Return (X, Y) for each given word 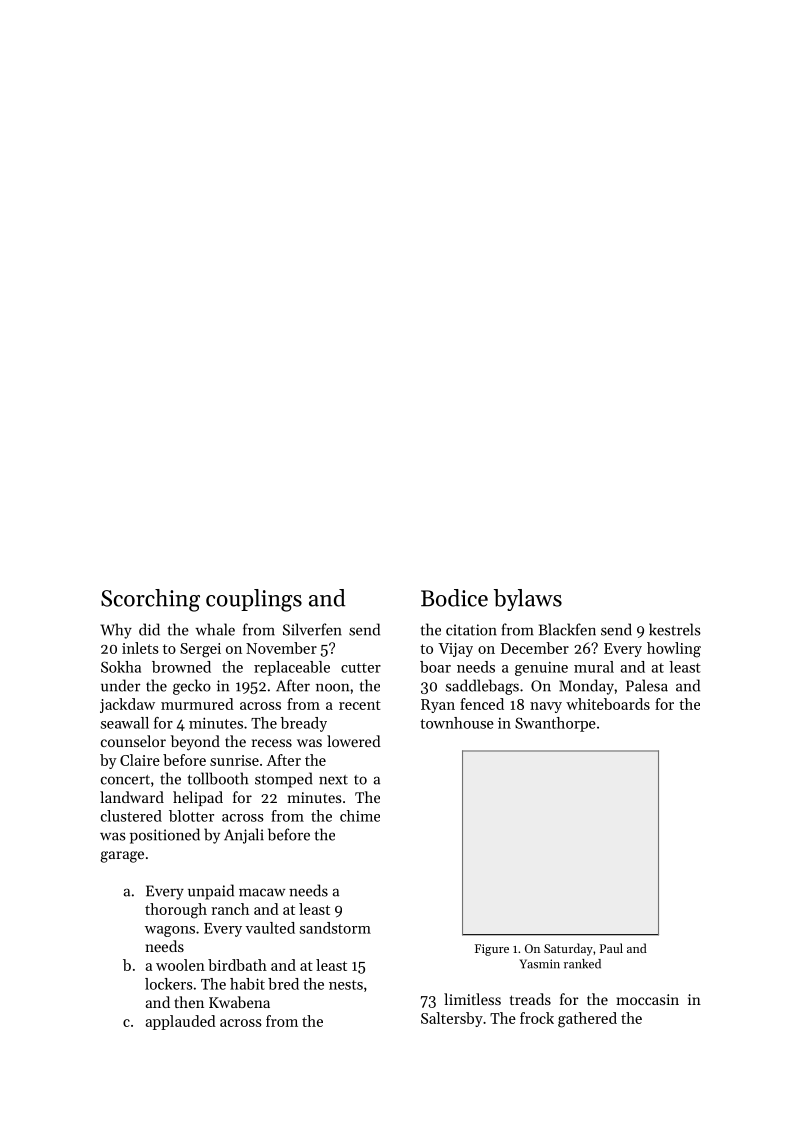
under (120, 685)
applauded (181, 1022)
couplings (254, 600)
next (333, 780)
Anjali (244, 836)
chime (360, 816)
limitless (472, 999)
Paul (611, 948)
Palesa (647, 685)
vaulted (270, 928)
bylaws (528, 600)
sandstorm (335, 928)
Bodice (454, 598)
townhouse (457, 723)
